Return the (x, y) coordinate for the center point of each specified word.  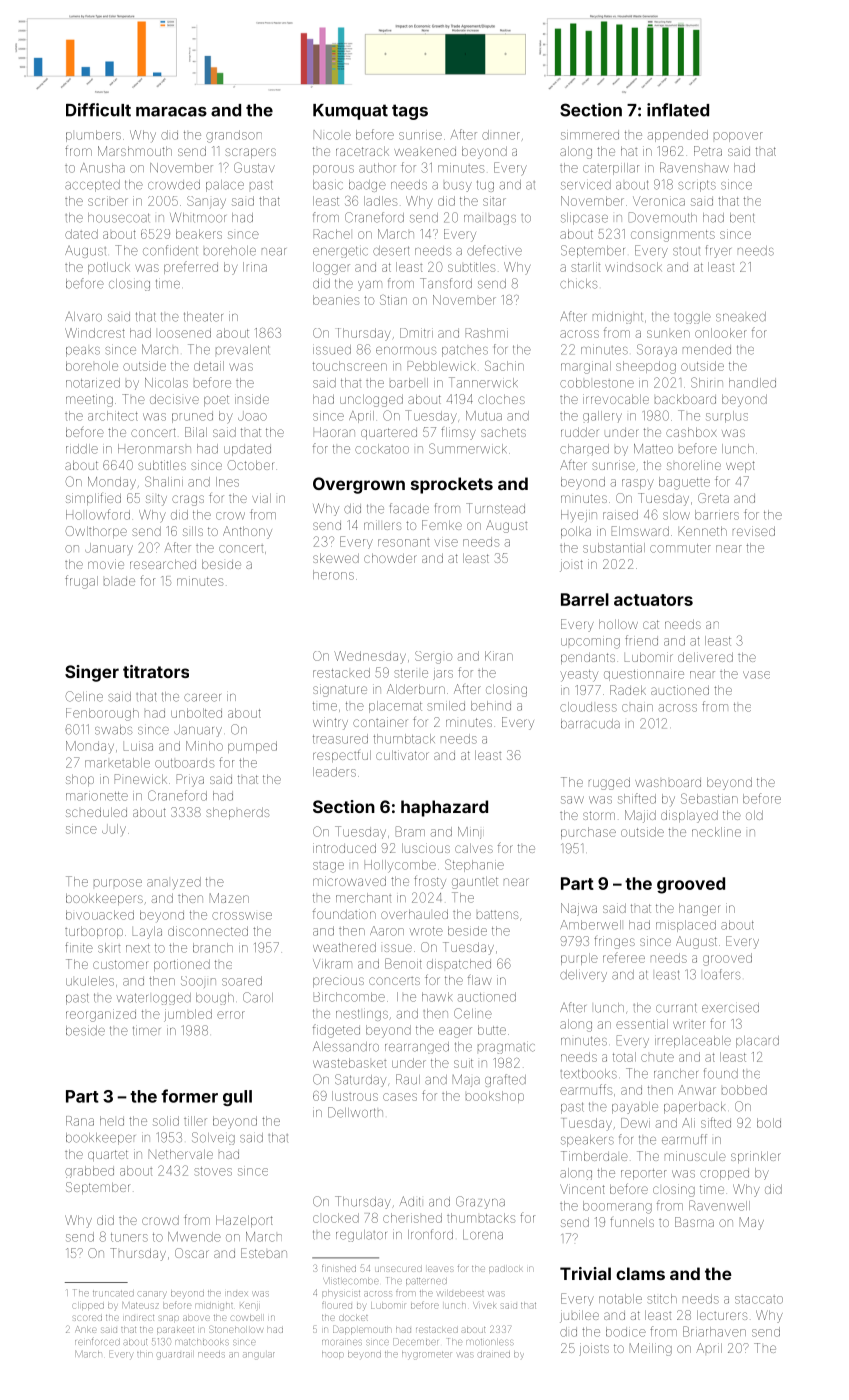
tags (410, 112)
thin (144, 1355)
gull (237, 1098)
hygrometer (427, 1356)
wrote (426, 931)
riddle (82, 449)
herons (333, 575)
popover (738, 137)
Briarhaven (714, 1331)
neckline (716, 832)
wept (740, 466)
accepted (92, 186)
